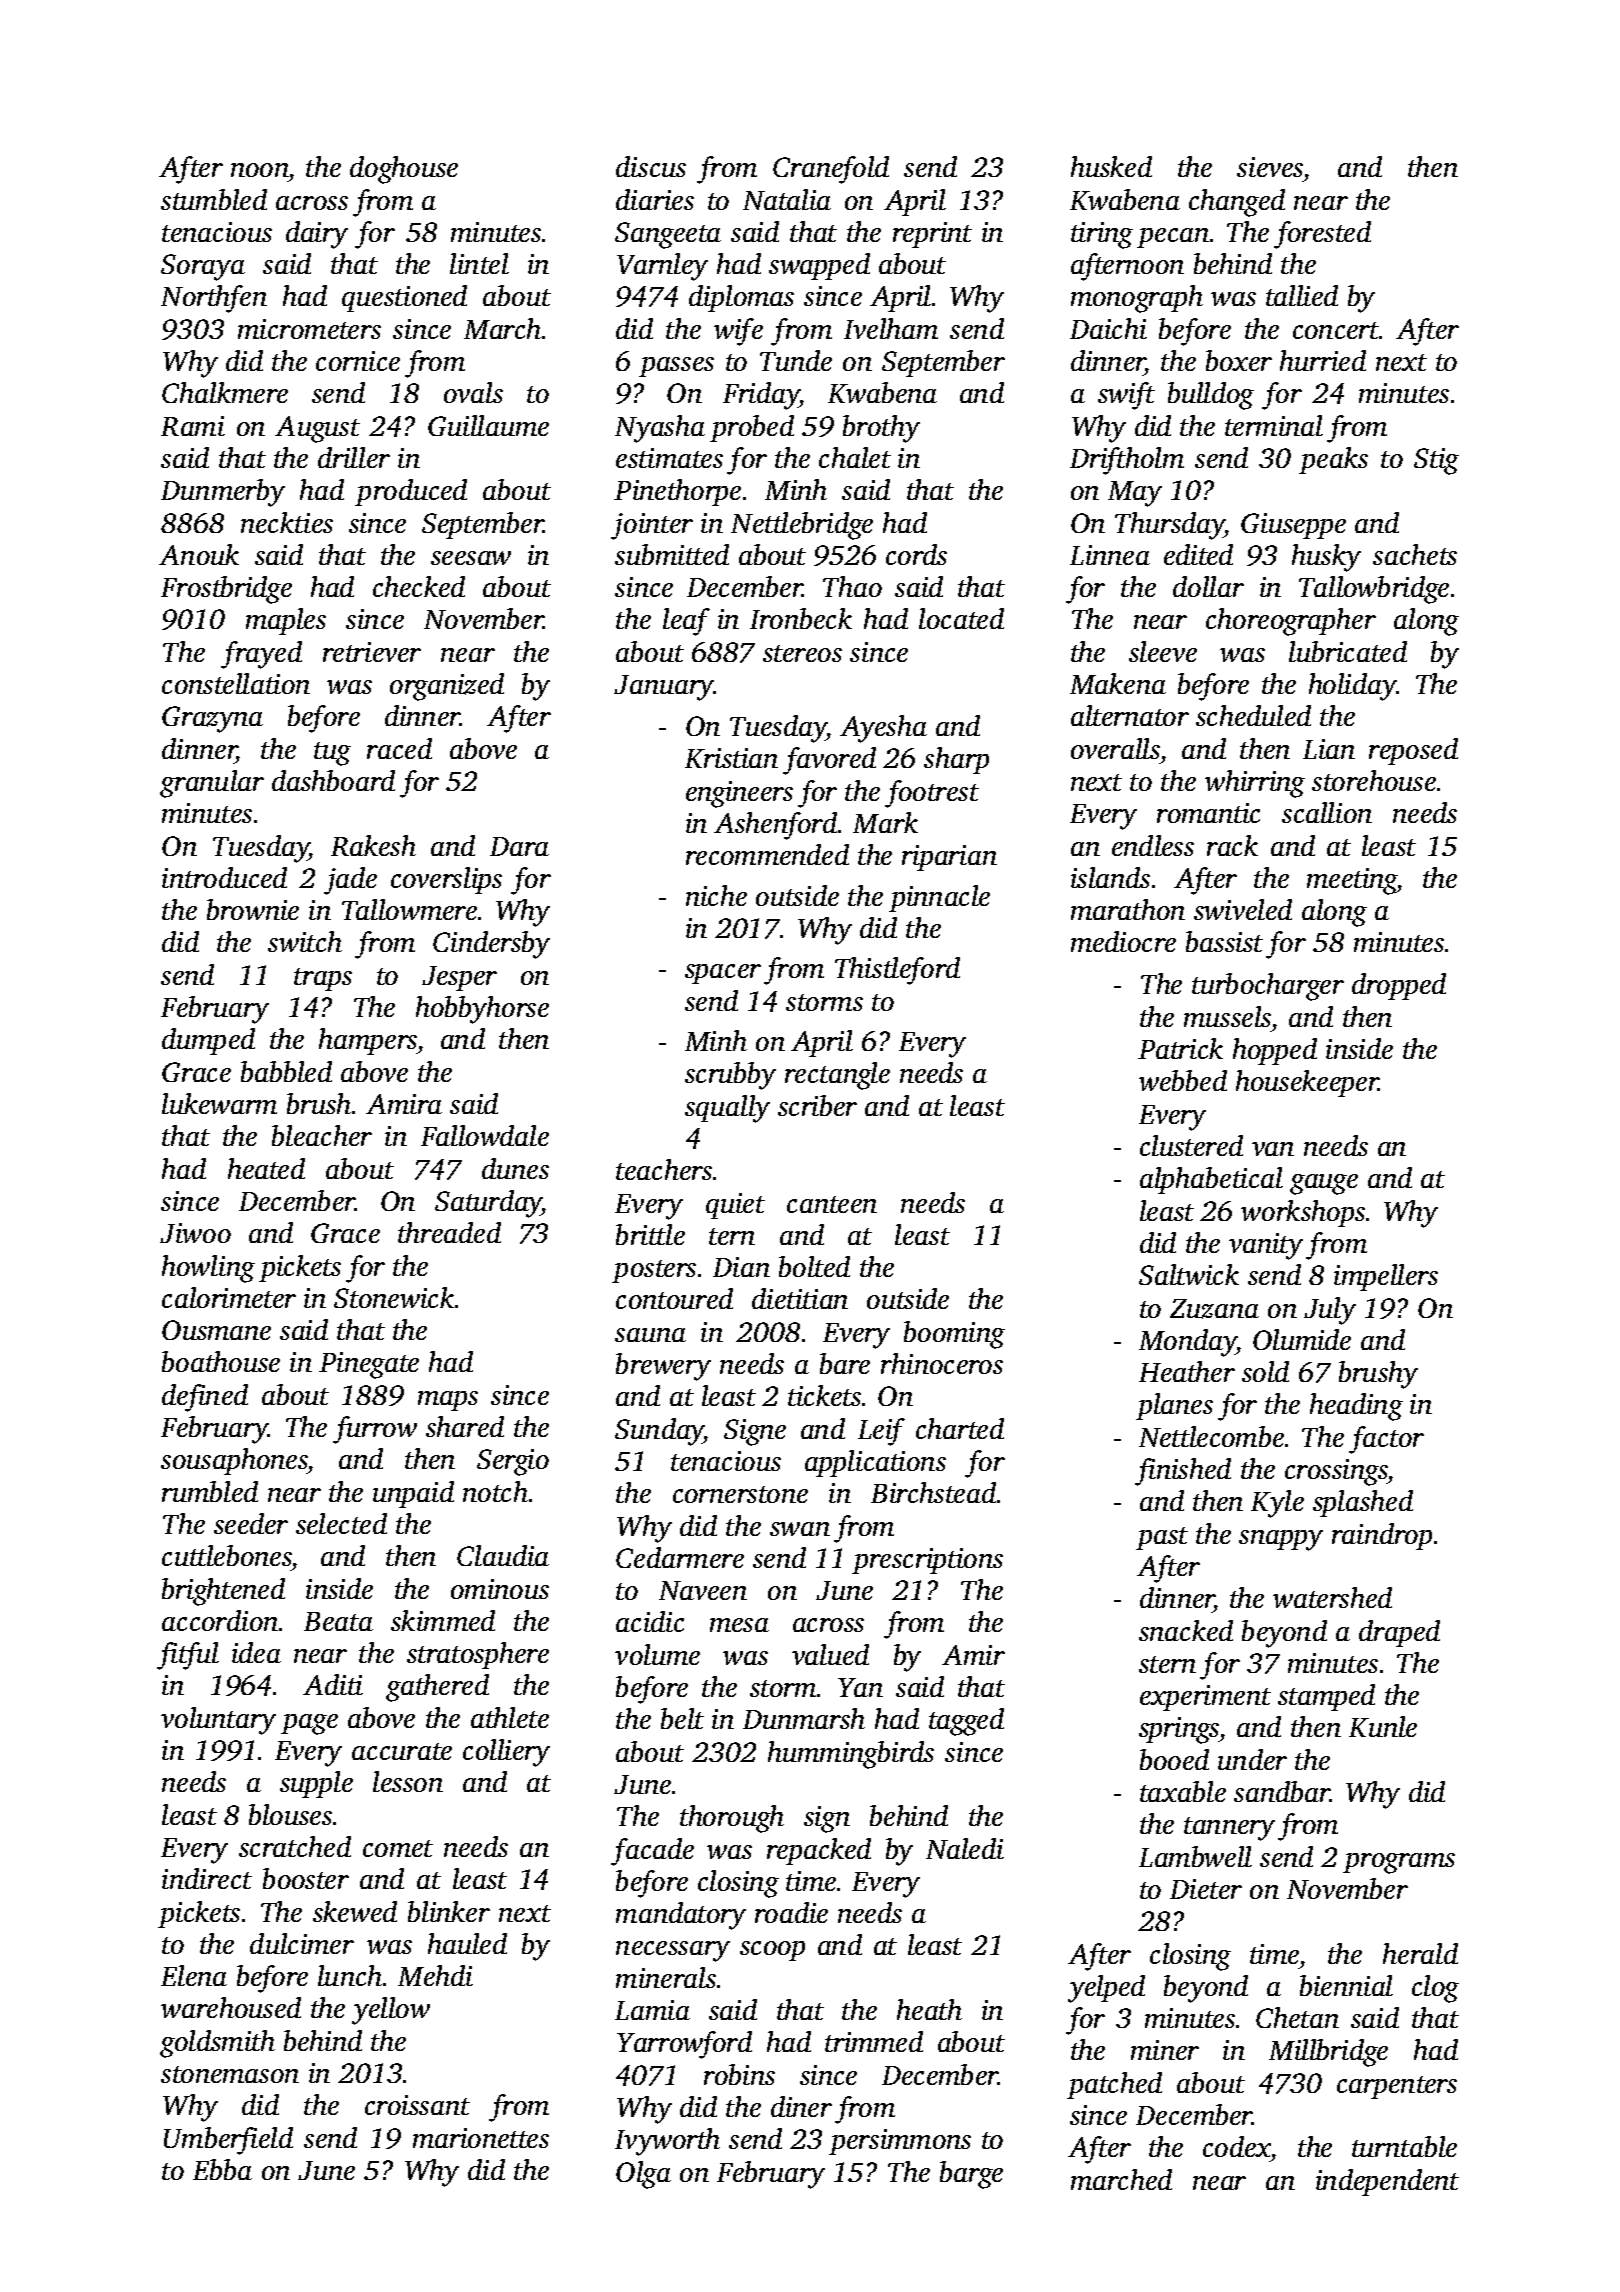  I want to click on Sangeeta, so click(668, 235).
